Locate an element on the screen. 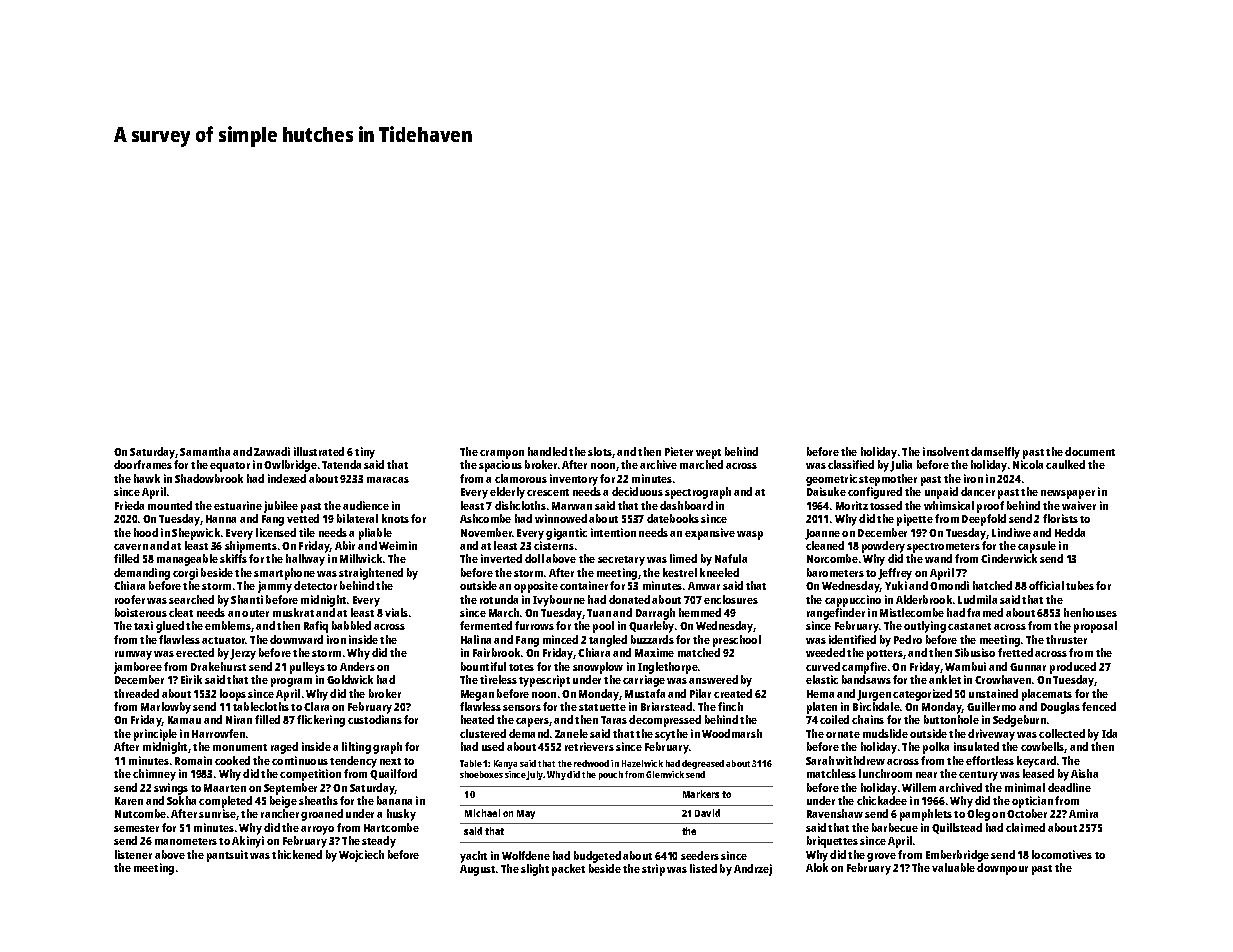  wand is located at coordinates (938, 558).
